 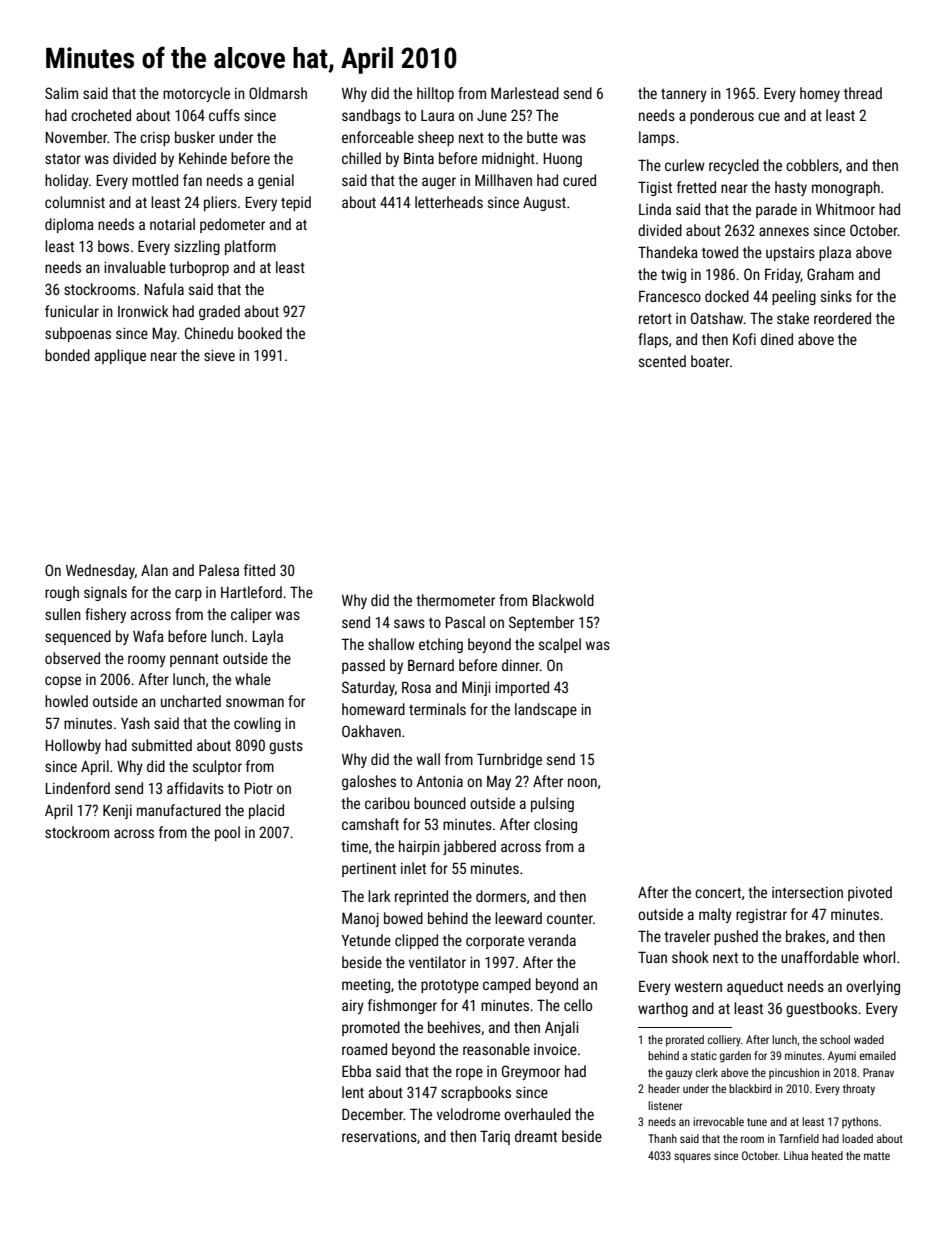 What do you see at coordinates (61, 93) in the screenshot?
I see `Salim` at bounding box center [61, 93].
